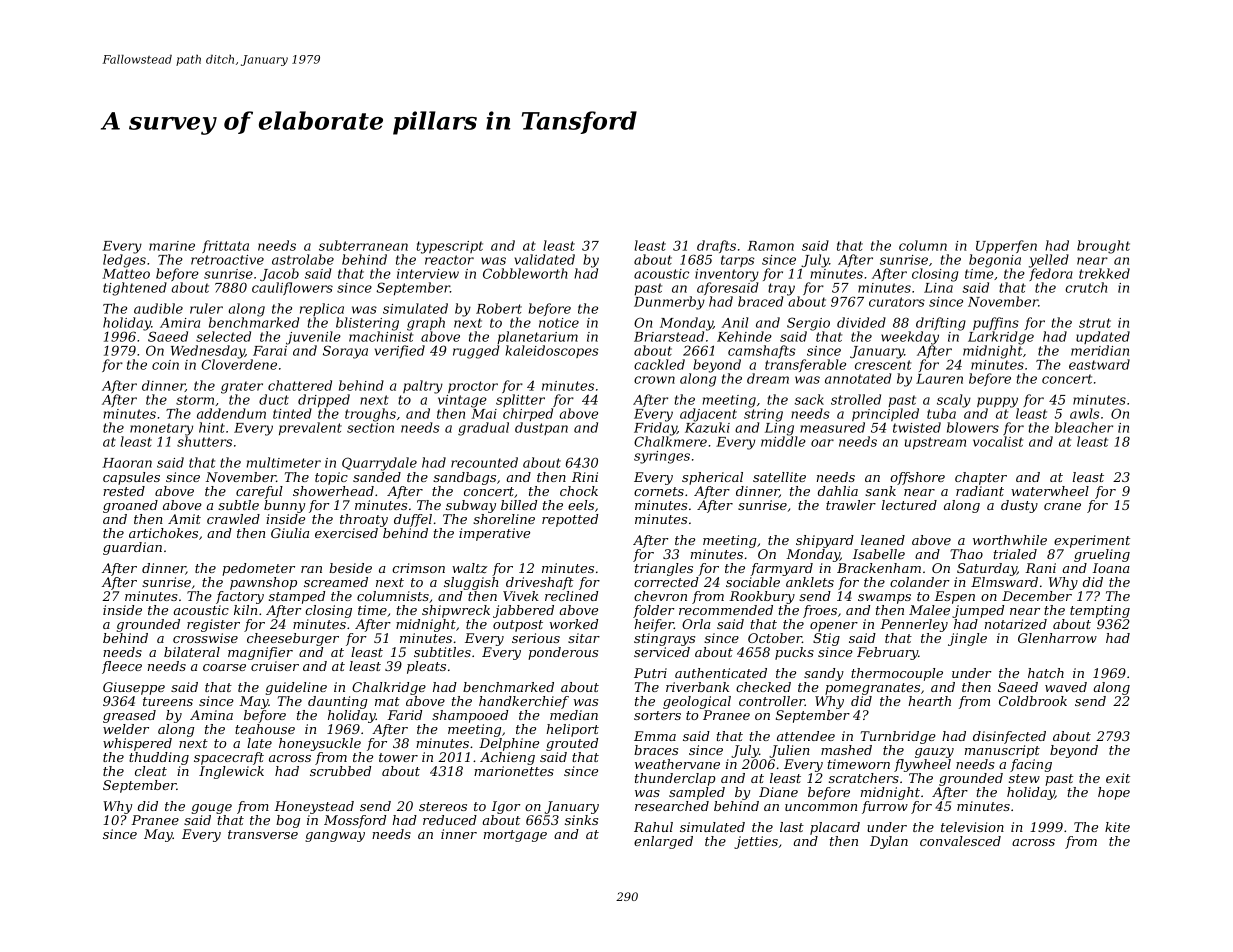 This page has width=1233, height=952. I want to click on shipwreck, so click(456, 611).
